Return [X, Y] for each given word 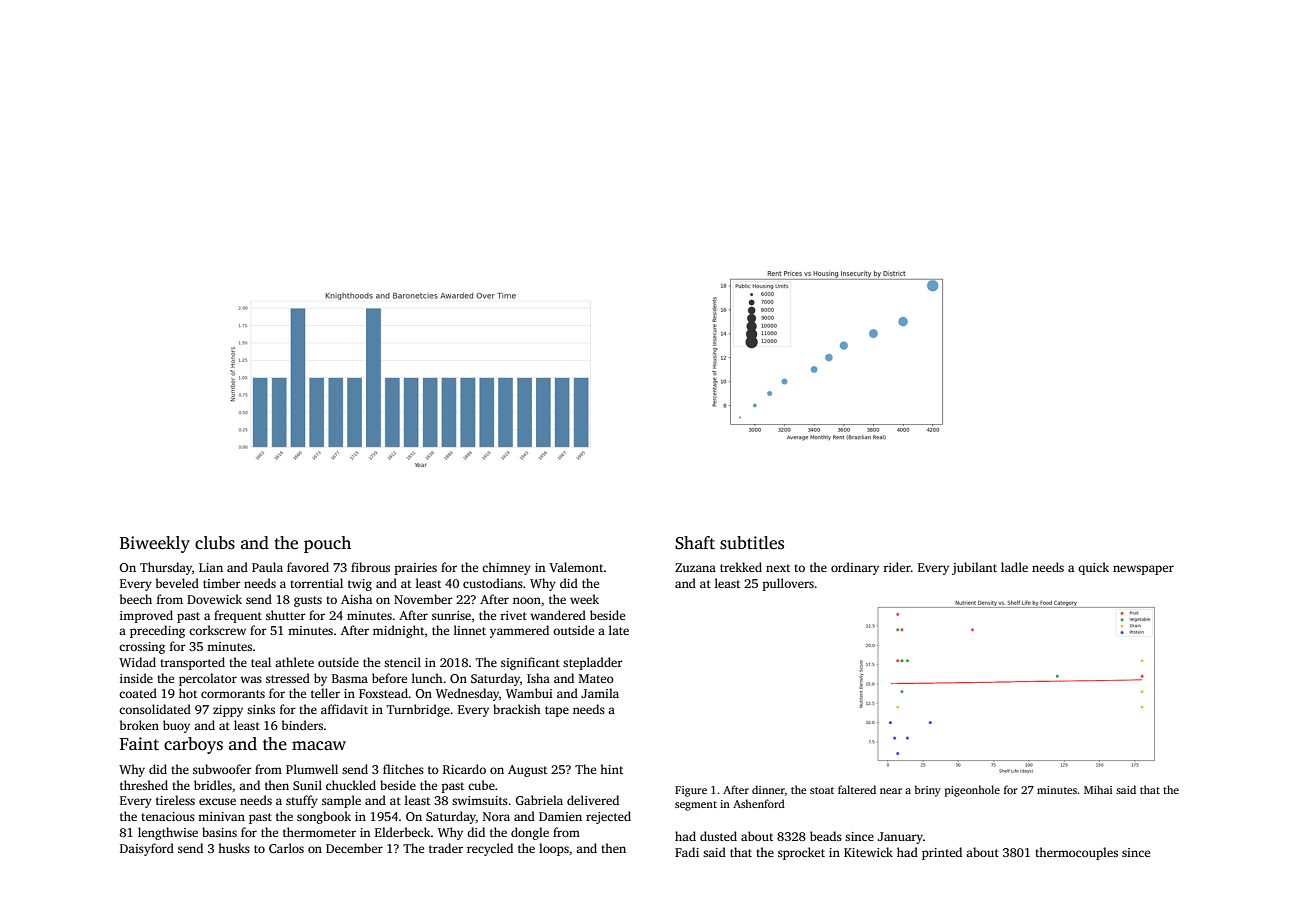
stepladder [593, 663]
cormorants [233, 694]
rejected [608, 817]
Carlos [286, 848]
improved [146, 616]
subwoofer [222, 769]
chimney [506, 568]
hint [611, 769]
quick [1093, 568]
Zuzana [695, 567]
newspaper [1143, 570]
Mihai [1098, 789]
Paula [267, 567]
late [619, 630]
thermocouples [1076, 853]
